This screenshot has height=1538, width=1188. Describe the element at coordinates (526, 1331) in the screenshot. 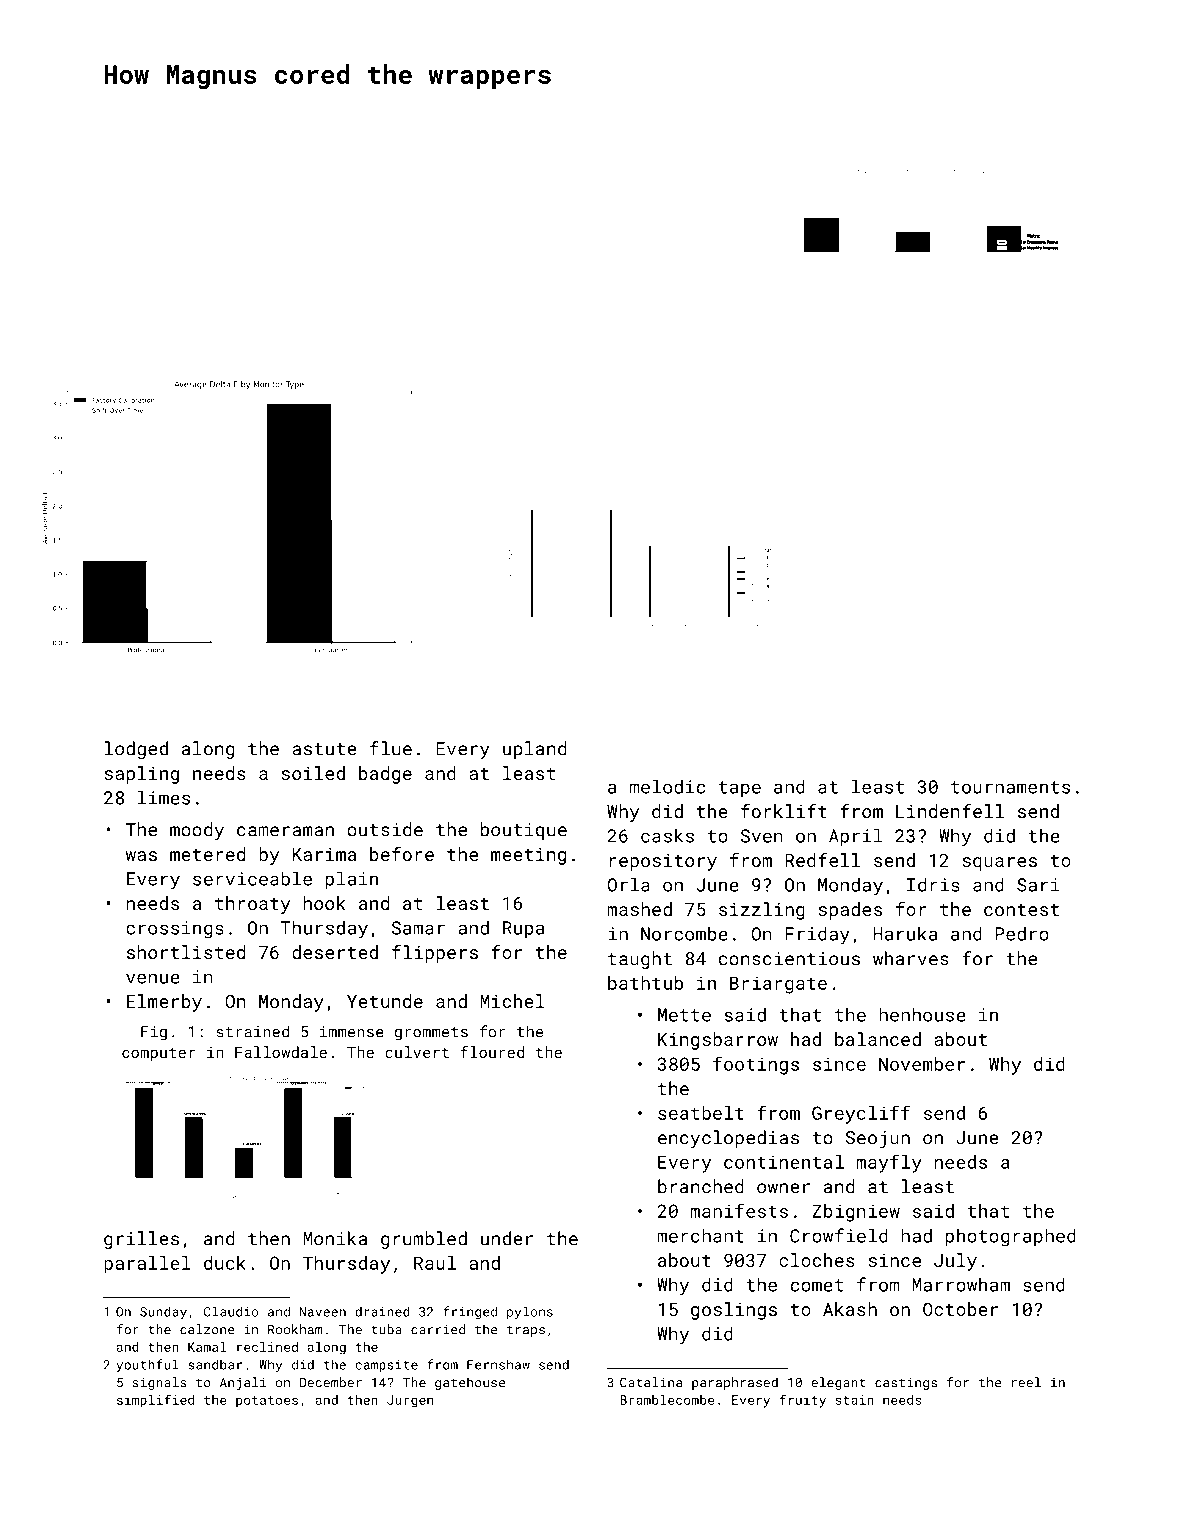

I see `traps` at that location.
